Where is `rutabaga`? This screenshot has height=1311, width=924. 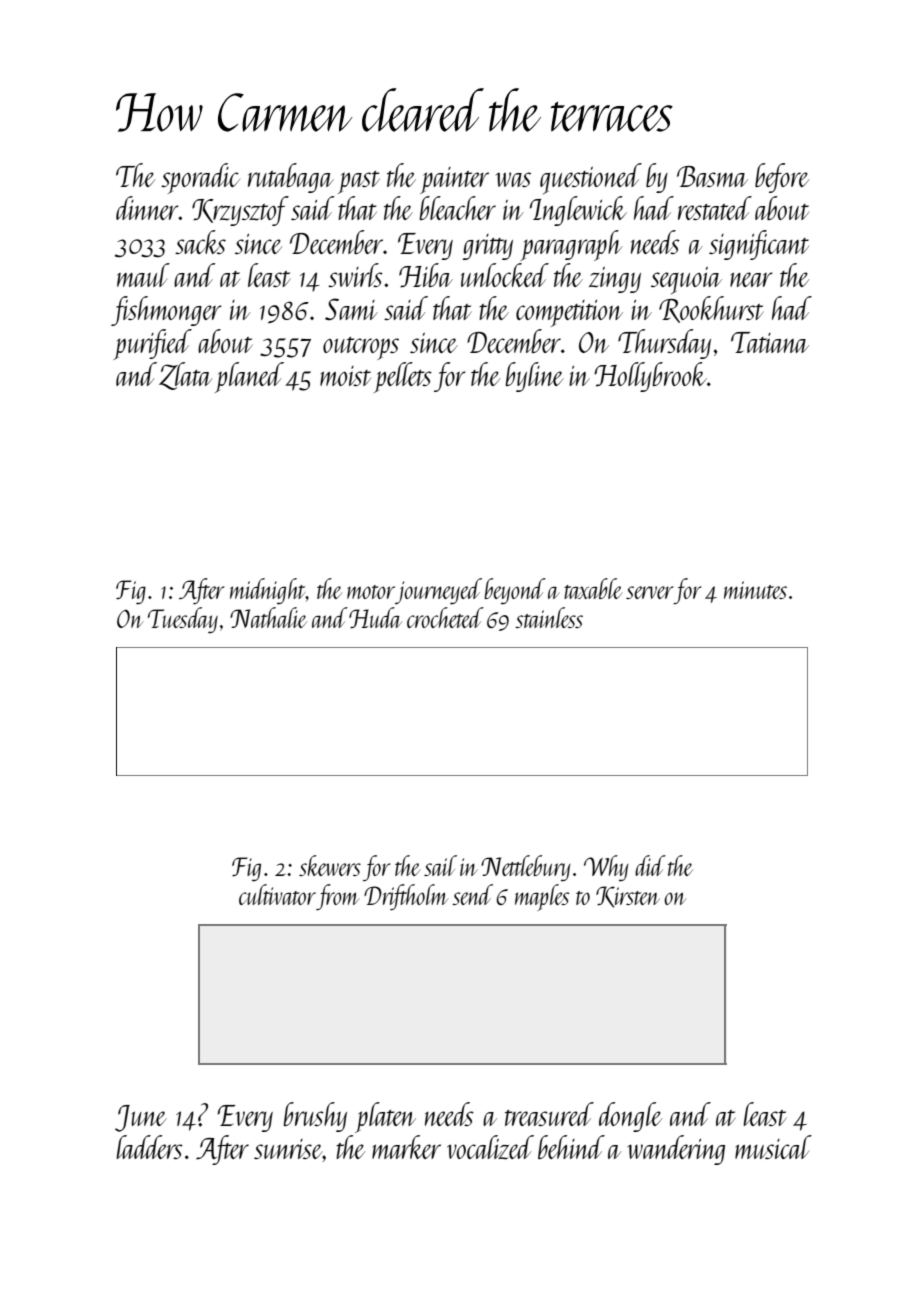
rutabaga is located at coordinates (291, 178).
